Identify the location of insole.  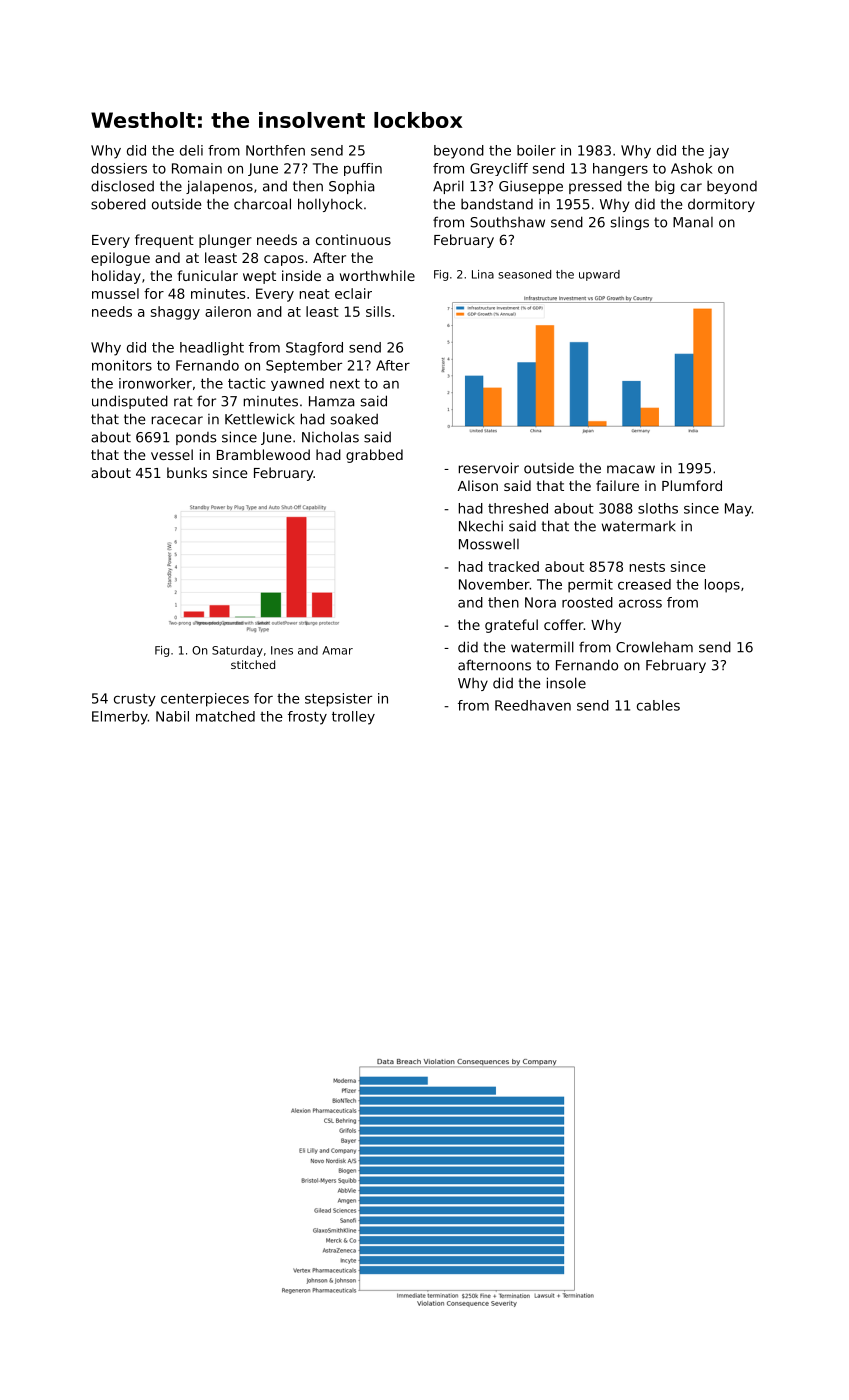
(566, 683).
